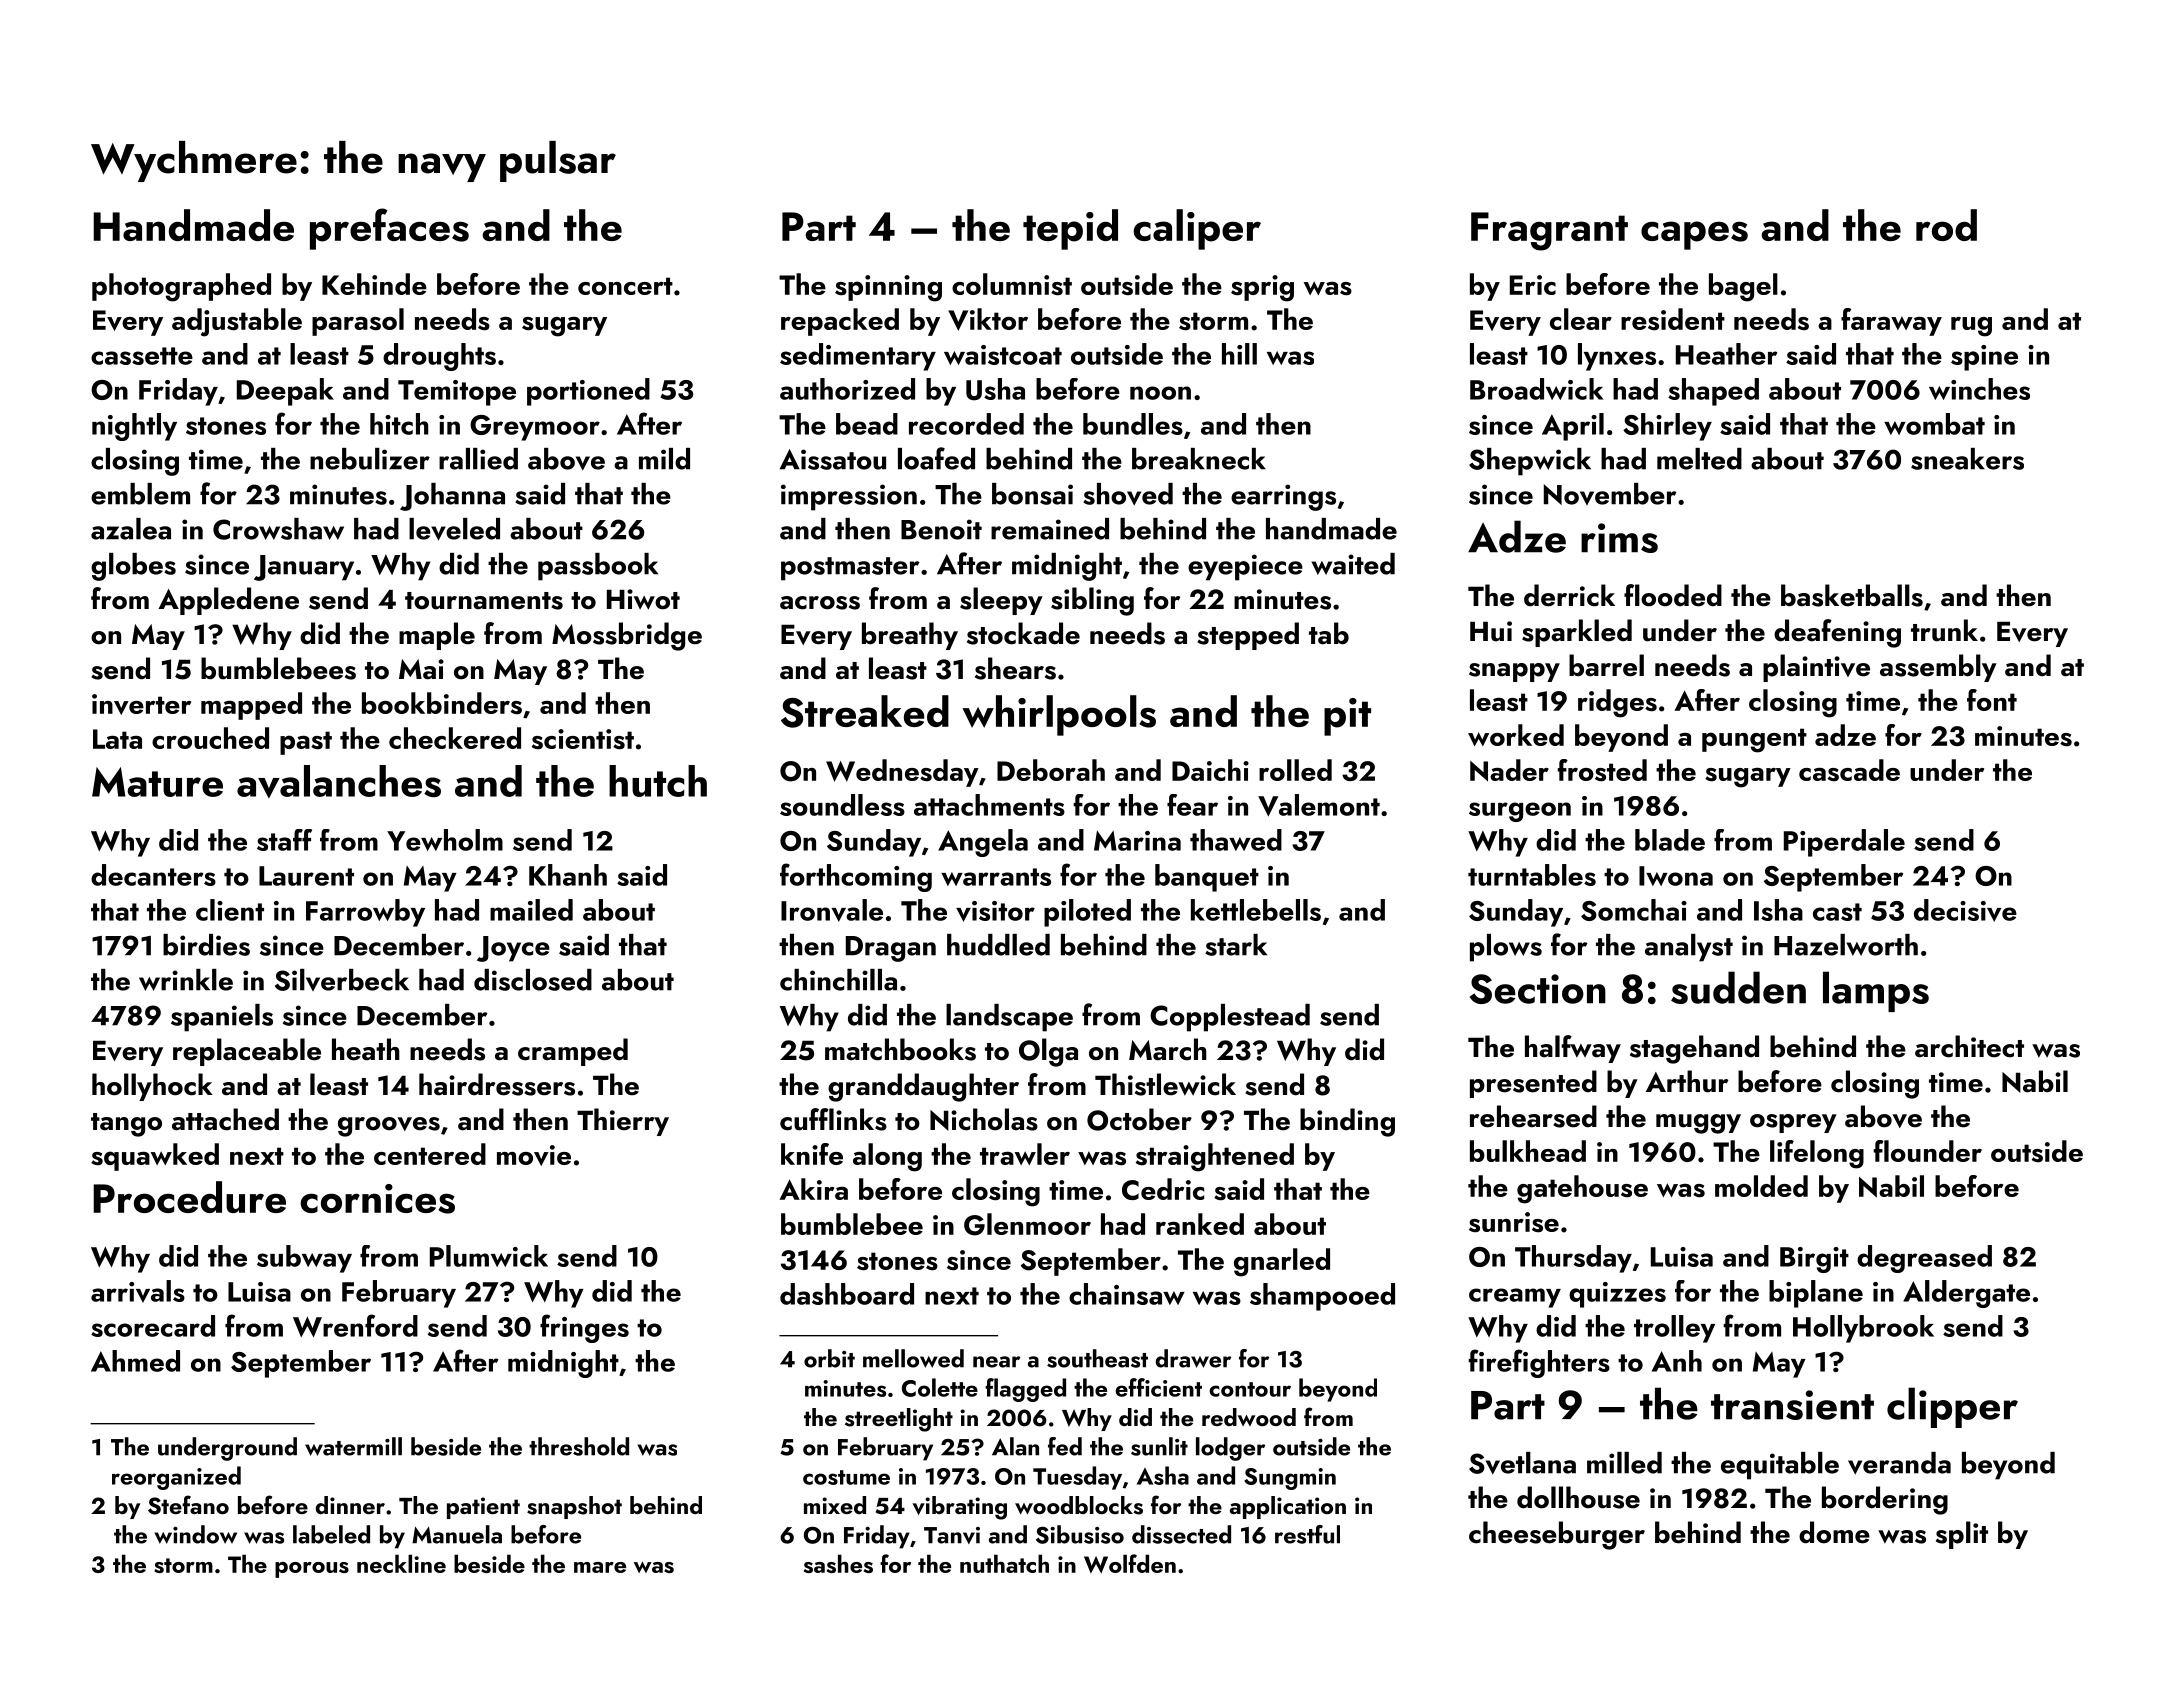 The height and width of the image is (1683, 2178). Describe the element at coordinates (1070, 229) in the image. I see `tepid` at that location.
